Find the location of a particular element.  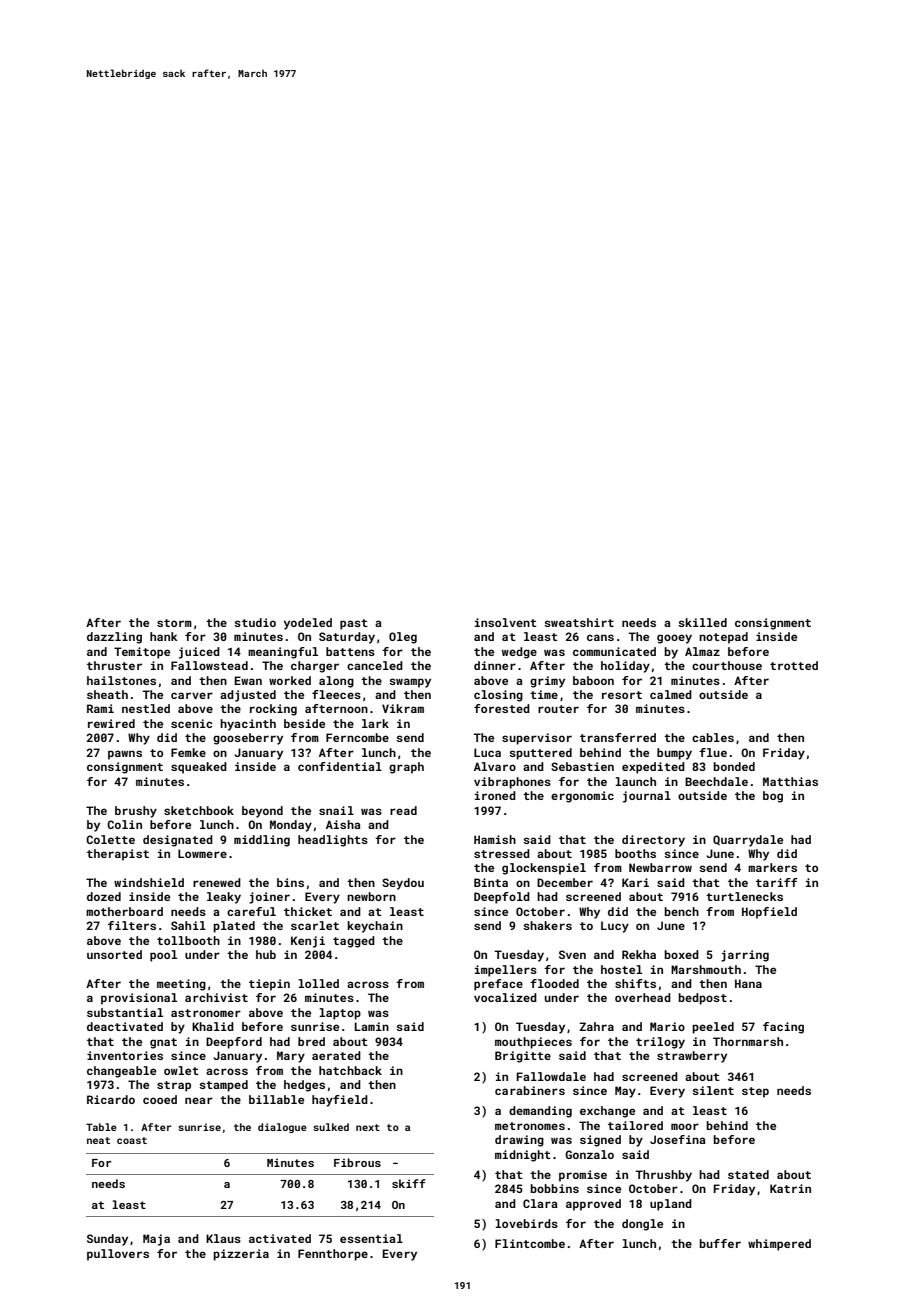

pizzeria is located at coordinates (241, 1255).
